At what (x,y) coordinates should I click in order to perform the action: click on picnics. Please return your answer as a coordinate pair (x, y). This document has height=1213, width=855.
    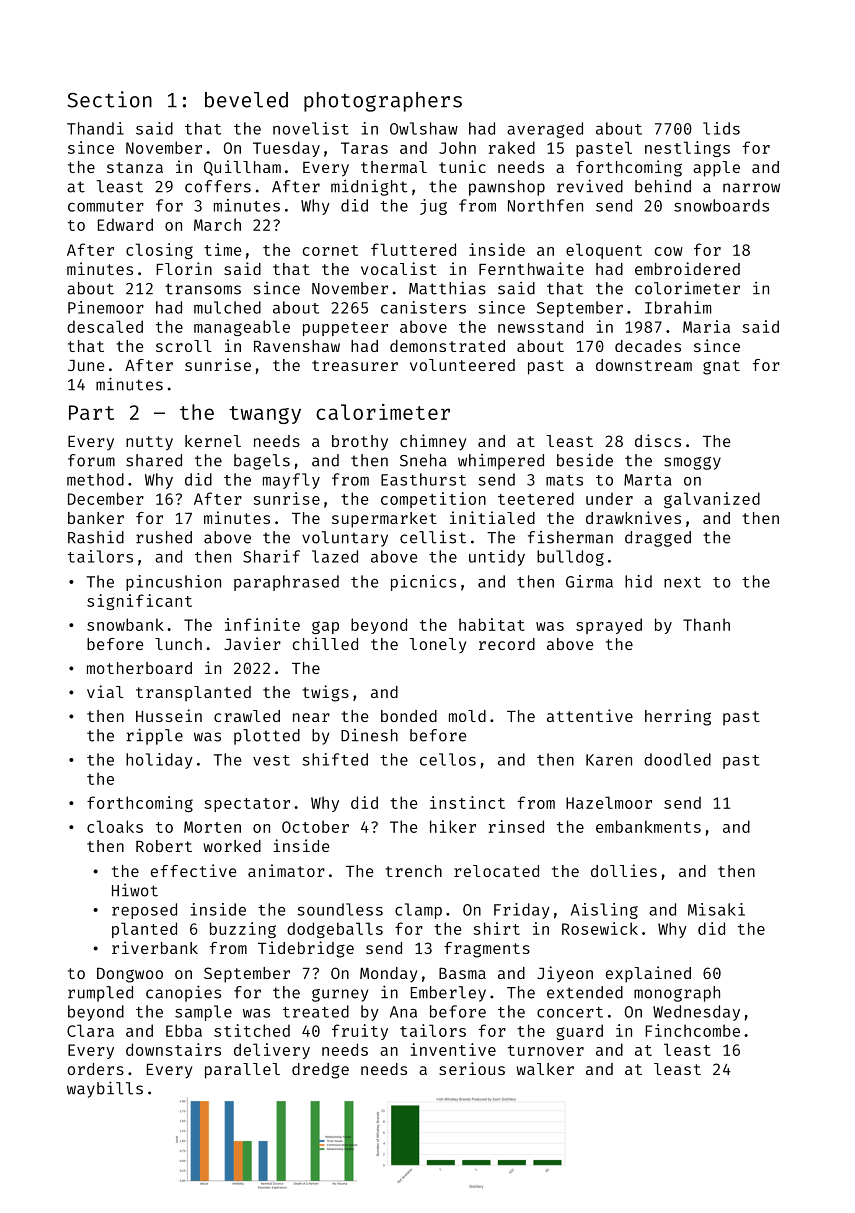
    Looking at the image, I should click on (423, 583).
